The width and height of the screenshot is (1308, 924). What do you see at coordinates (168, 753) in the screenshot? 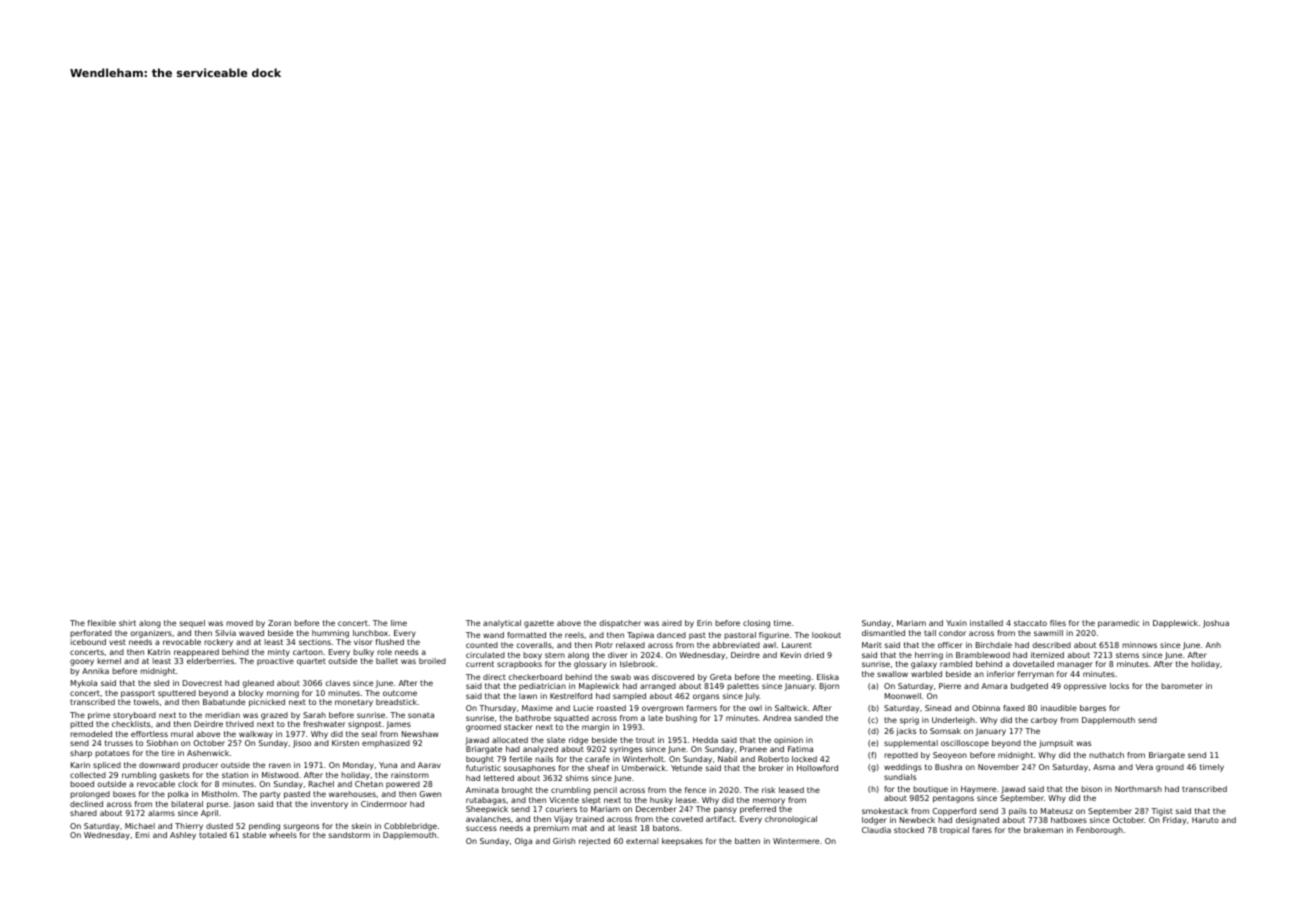
I see `tire` at bounding box center [168, 753].
